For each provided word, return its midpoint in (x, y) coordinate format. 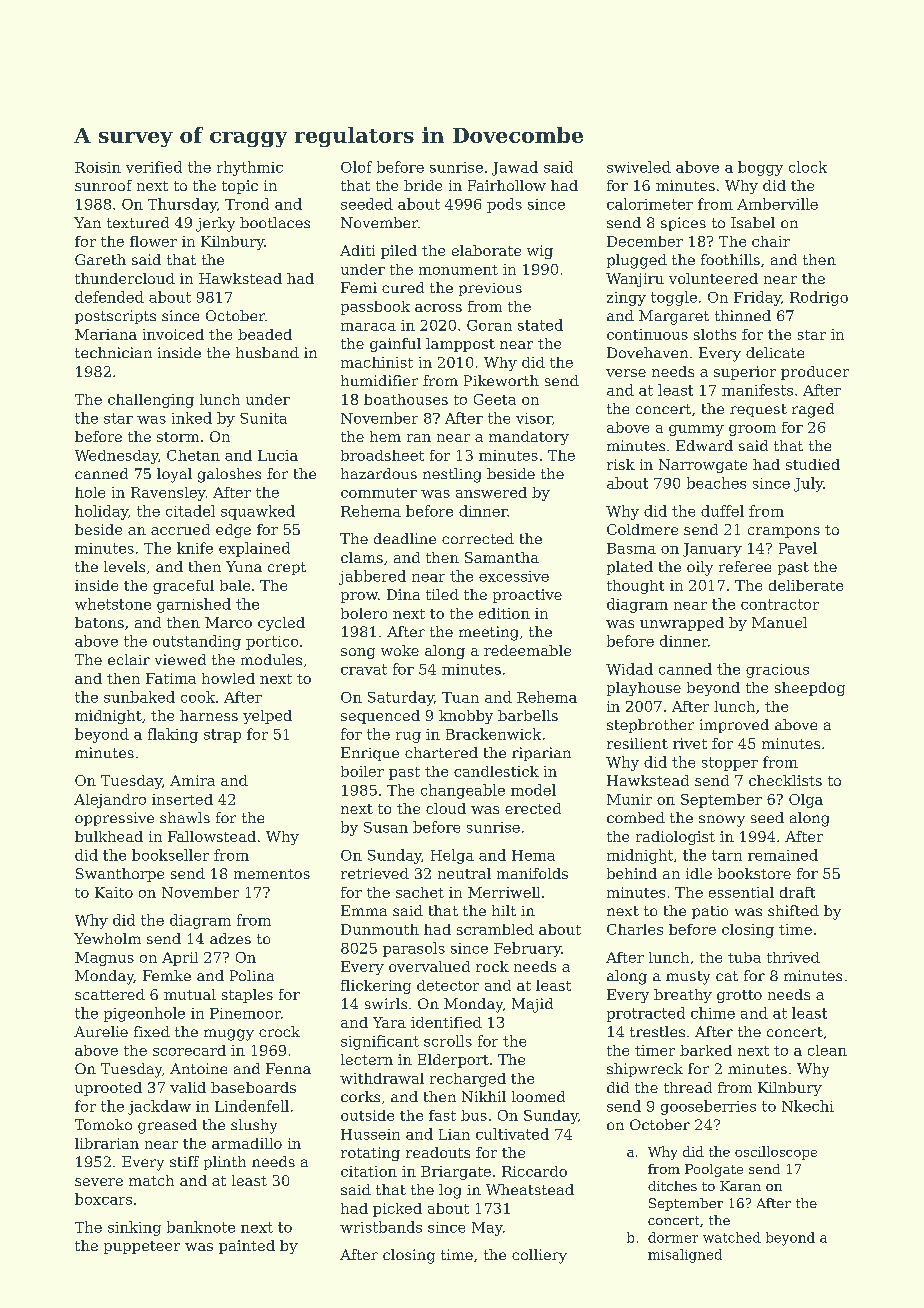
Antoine (198, 1068)
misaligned (685, 1256)
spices (683, 224)
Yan (87, 222)
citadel (190, 511)
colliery (539, 1256)
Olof (356, 167)
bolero (364, 613)
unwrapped (682, 624)
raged (813, 410)
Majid (532, 1005)
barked (706, 1050)
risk (621, 464)
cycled (281, 624)
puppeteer (142, 1247)
